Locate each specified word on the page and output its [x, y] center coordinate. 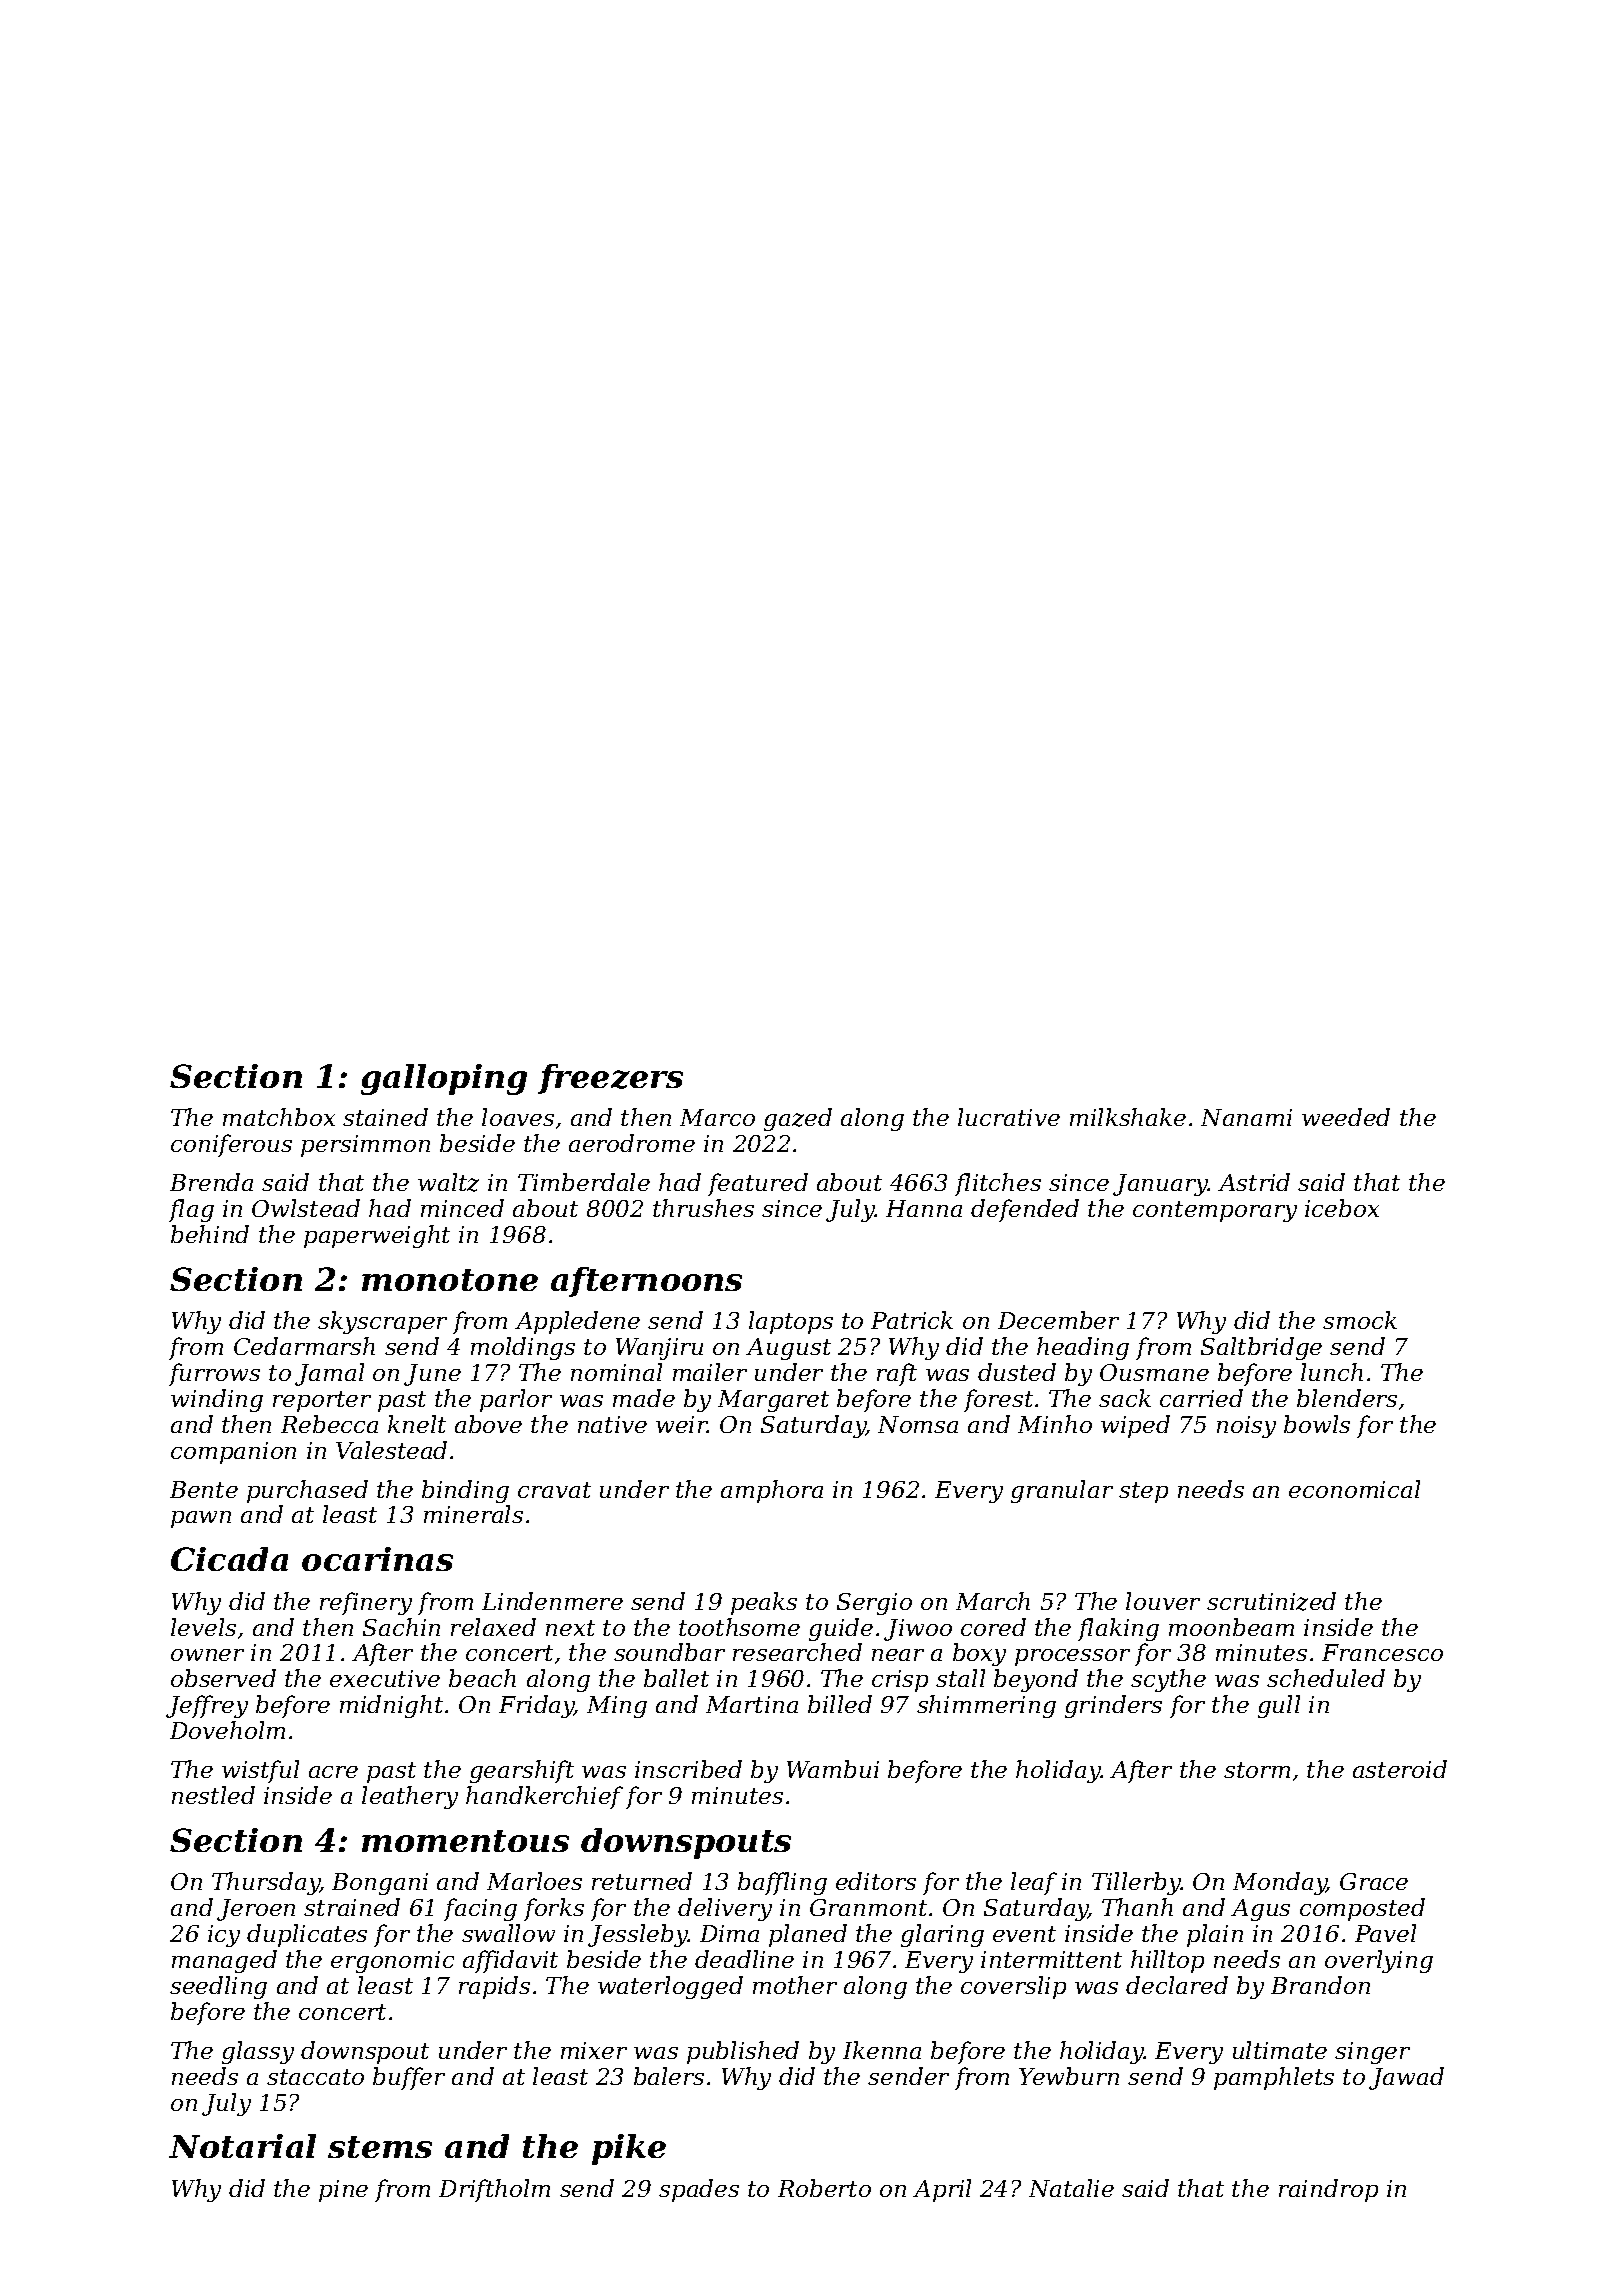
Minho [1055, 1424]
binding [465, 1491]
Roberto [824, 2188]
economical [1354, 1489]
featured [758, 1184]
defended [1025, 1210]
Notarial [242, 2146]
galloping [444, 1079]
